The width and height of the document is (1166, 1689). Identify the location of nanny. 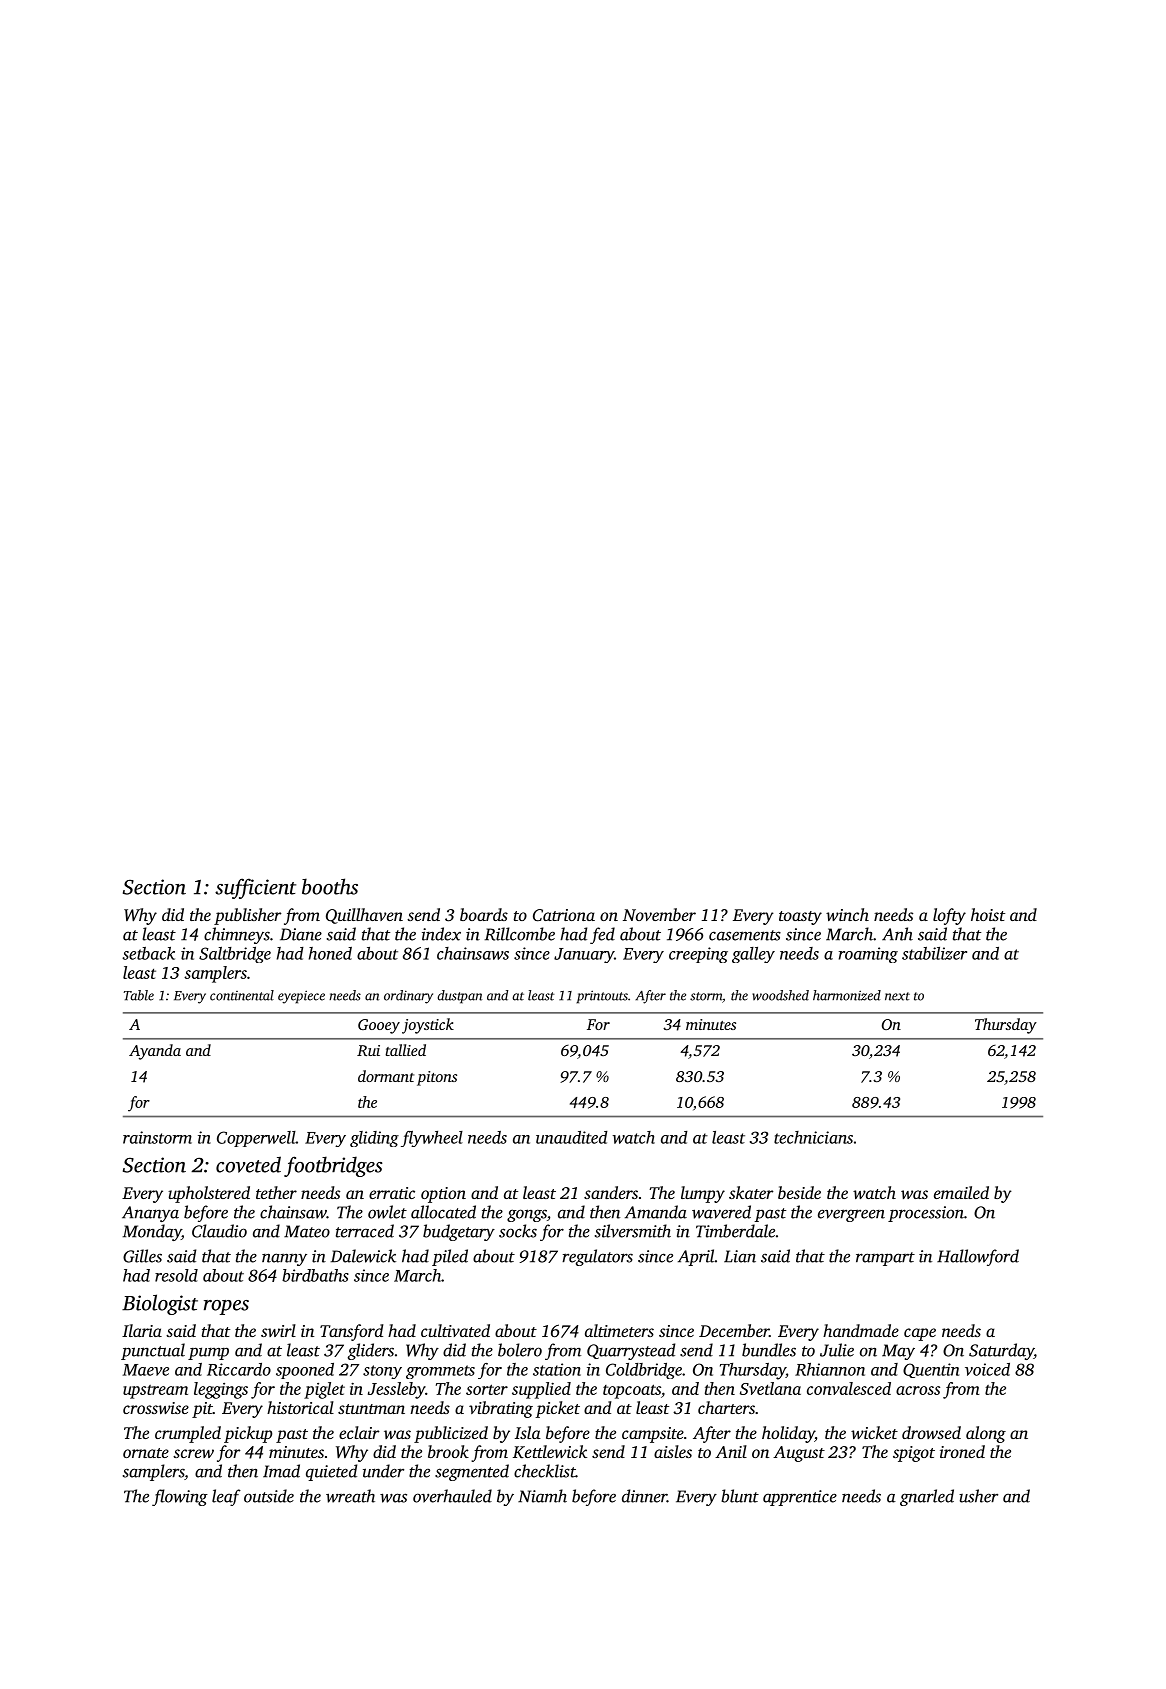
(284, 1259).
